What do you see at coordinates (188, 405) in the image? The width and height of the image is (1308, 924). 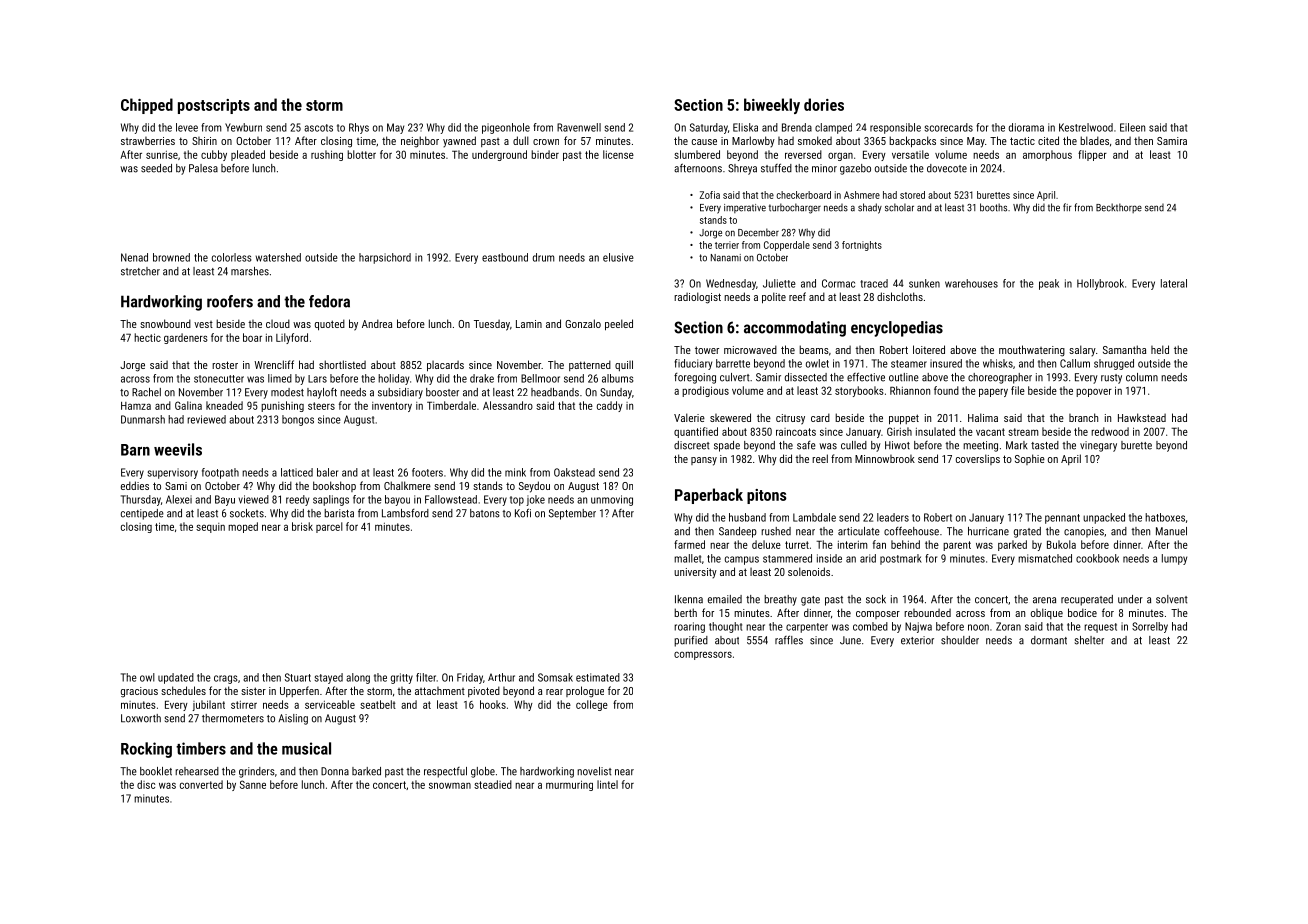 I see `Galina` at bounding box center [188, 405].
